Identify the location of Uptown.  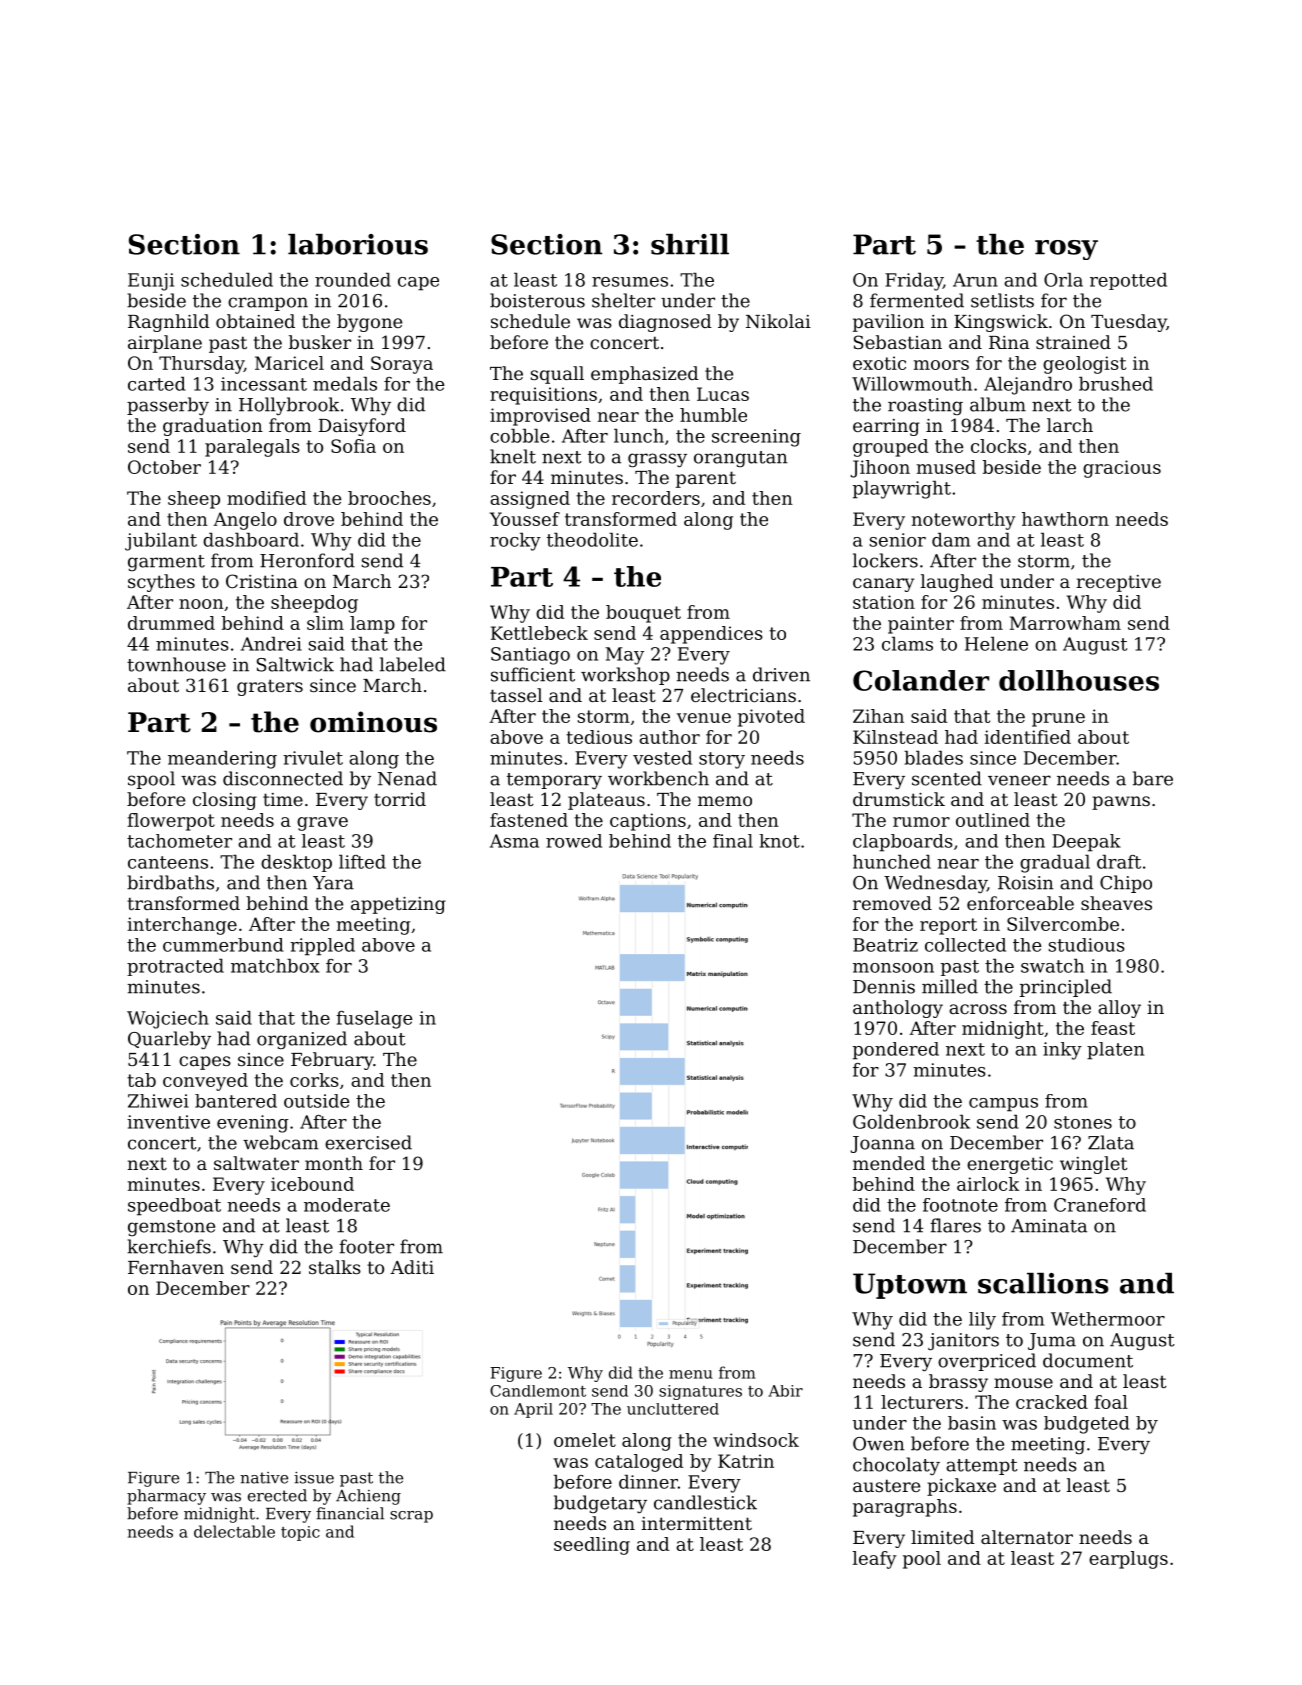
(910, 1286).
